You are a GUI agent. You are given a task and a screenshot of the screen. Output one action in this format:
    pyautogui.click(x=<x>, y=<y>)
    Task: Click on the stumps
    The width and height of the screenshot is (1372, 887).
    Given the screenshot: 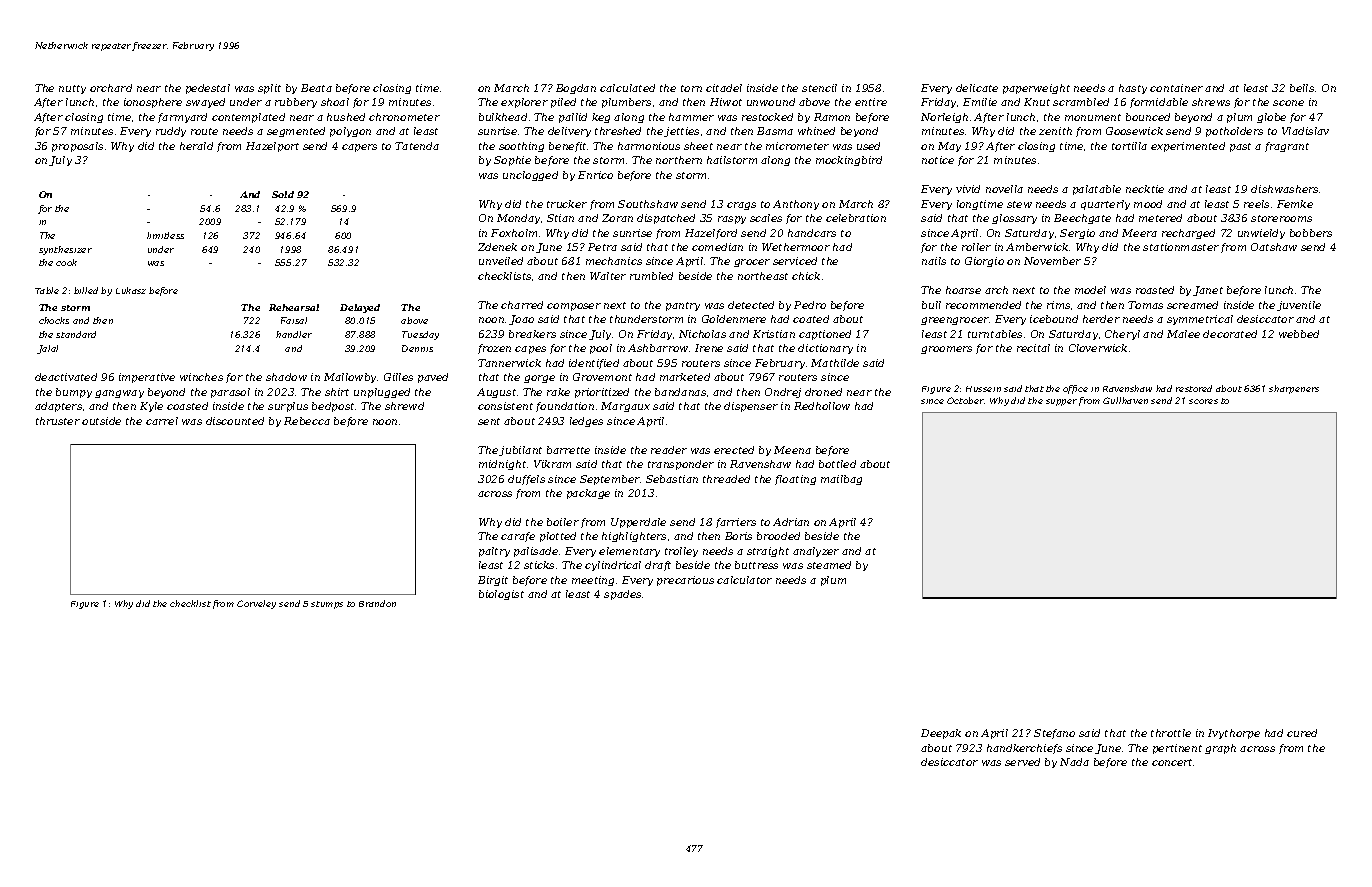 What is the action you would take?
    pyautogui.click(x=327, y=605)
